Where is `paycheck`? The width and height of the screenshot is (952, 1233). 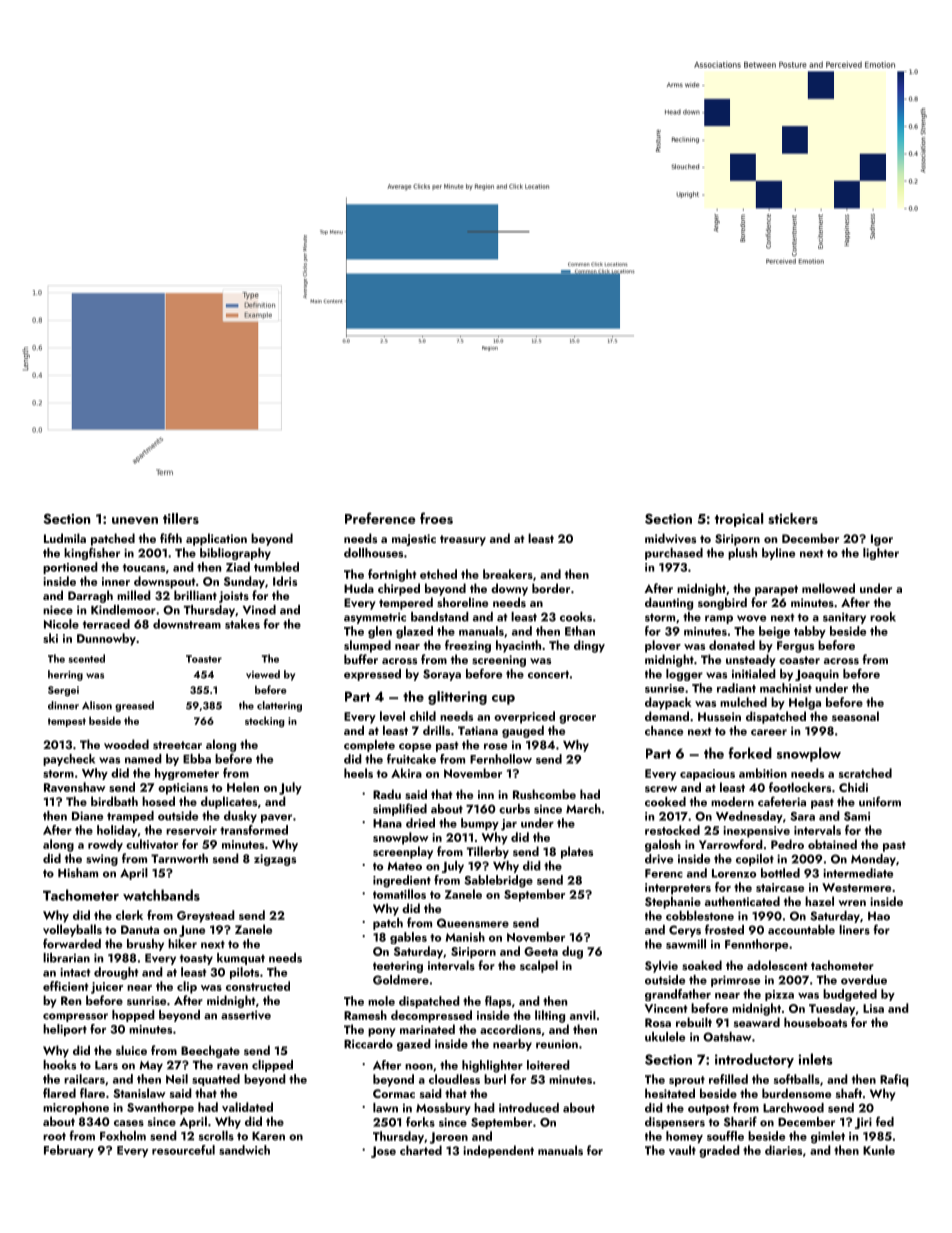
paycheck is located at coordinates (69, 760).
